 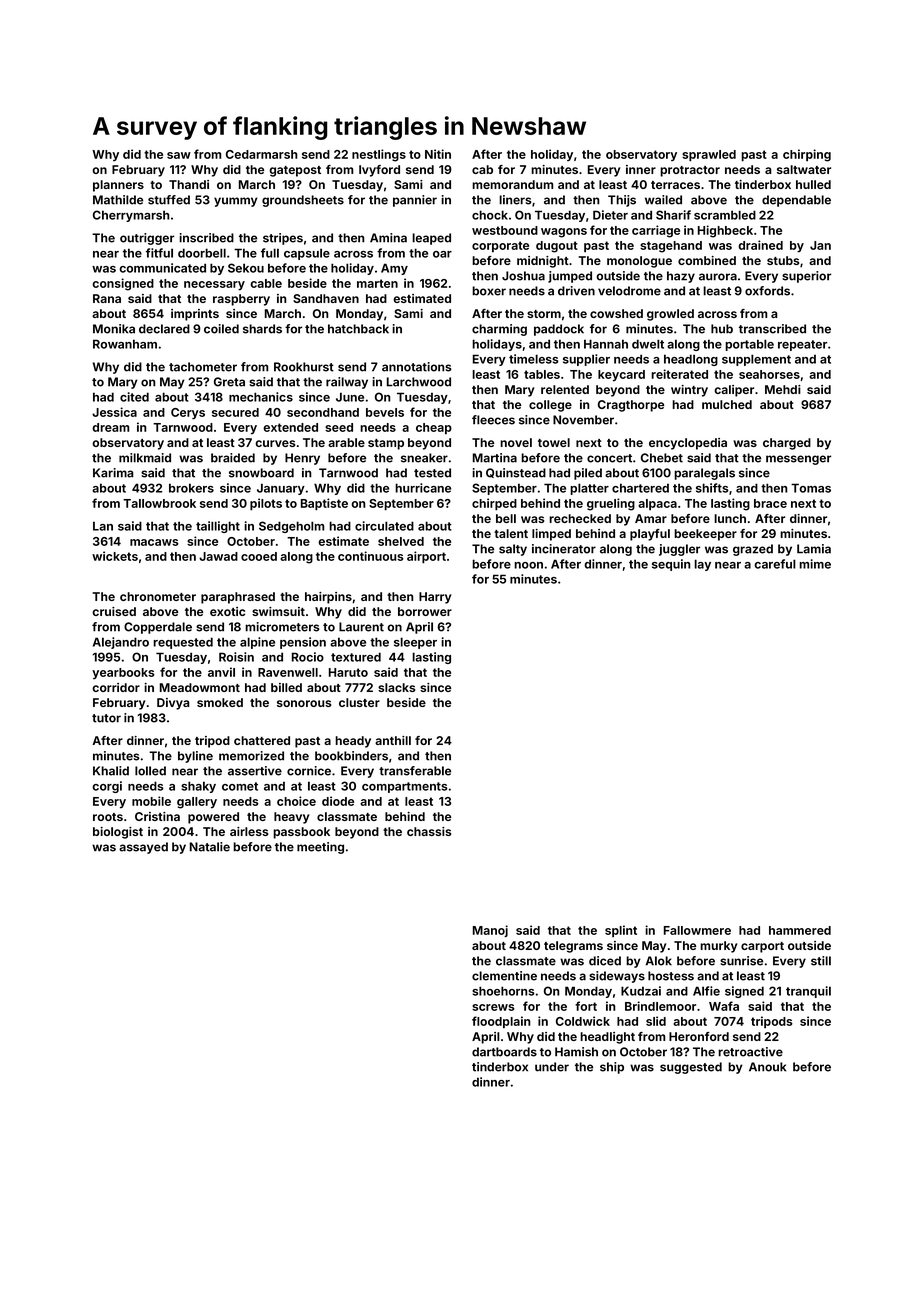 I want to click on outrigger, so click(x=147, y=239).
